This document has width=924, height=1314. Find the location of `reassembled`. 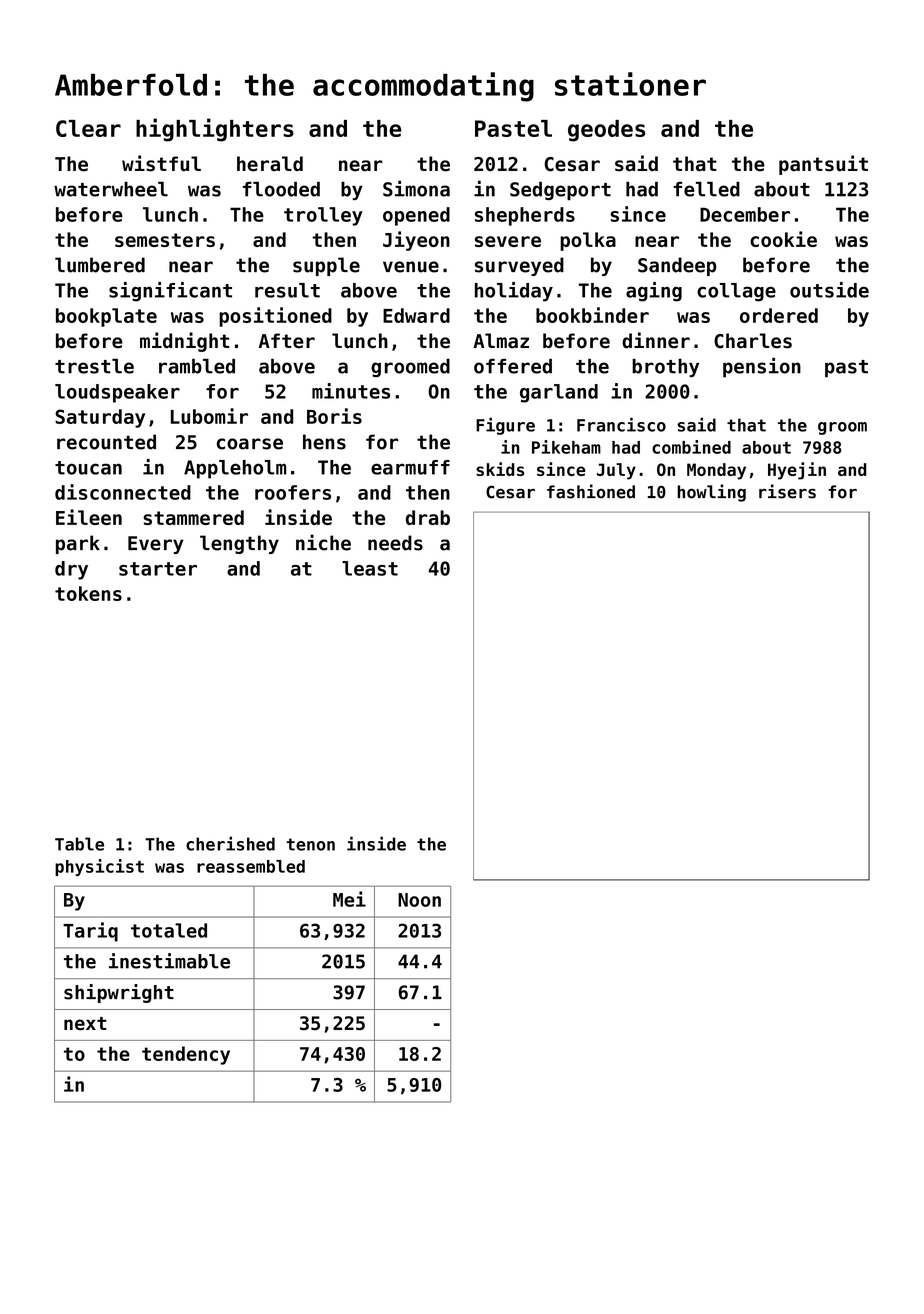

reassembled is located at coordinates (251, 866).
